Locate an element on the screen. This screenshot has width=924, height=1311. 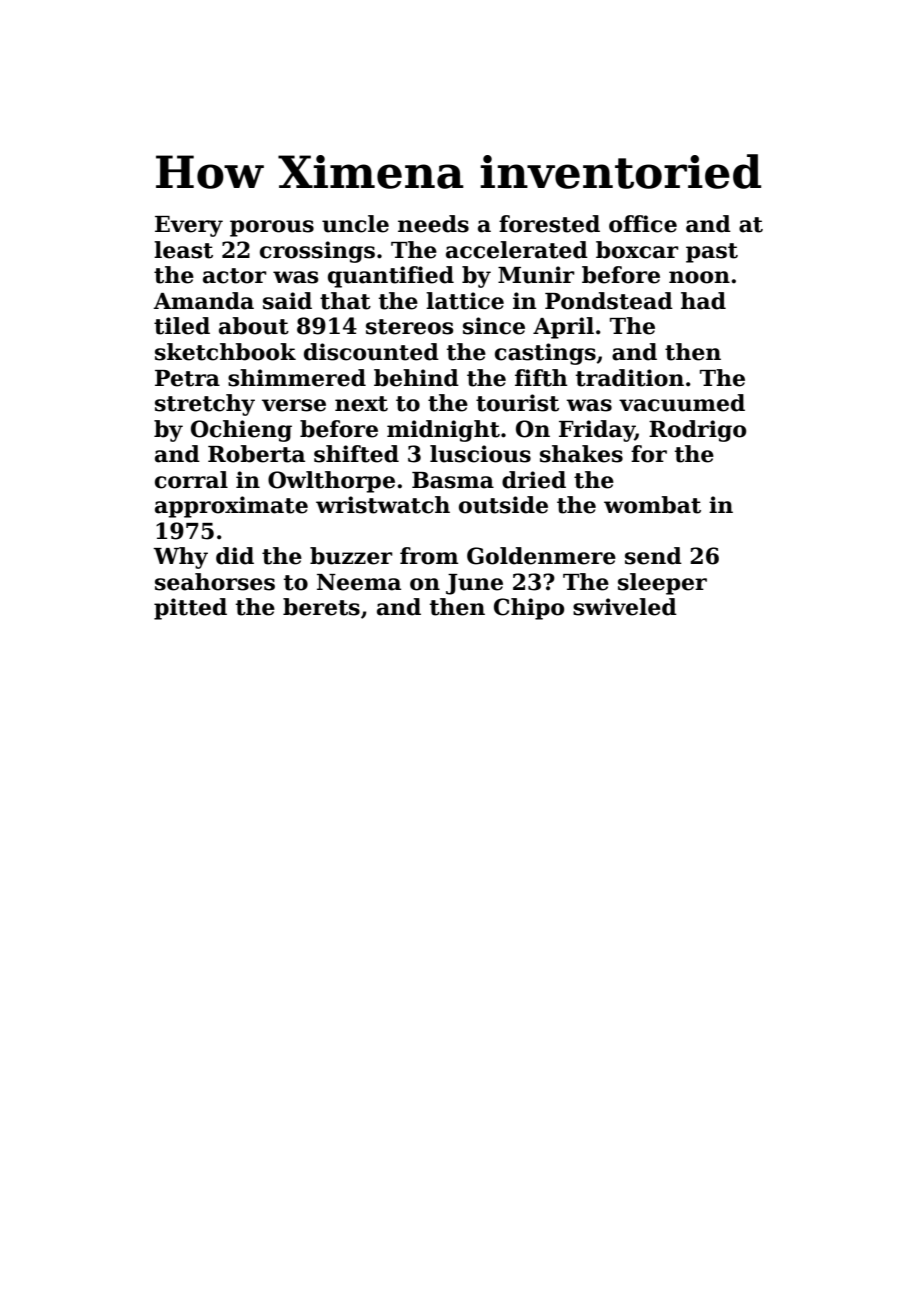
office is located at coordinates (643, 224).
